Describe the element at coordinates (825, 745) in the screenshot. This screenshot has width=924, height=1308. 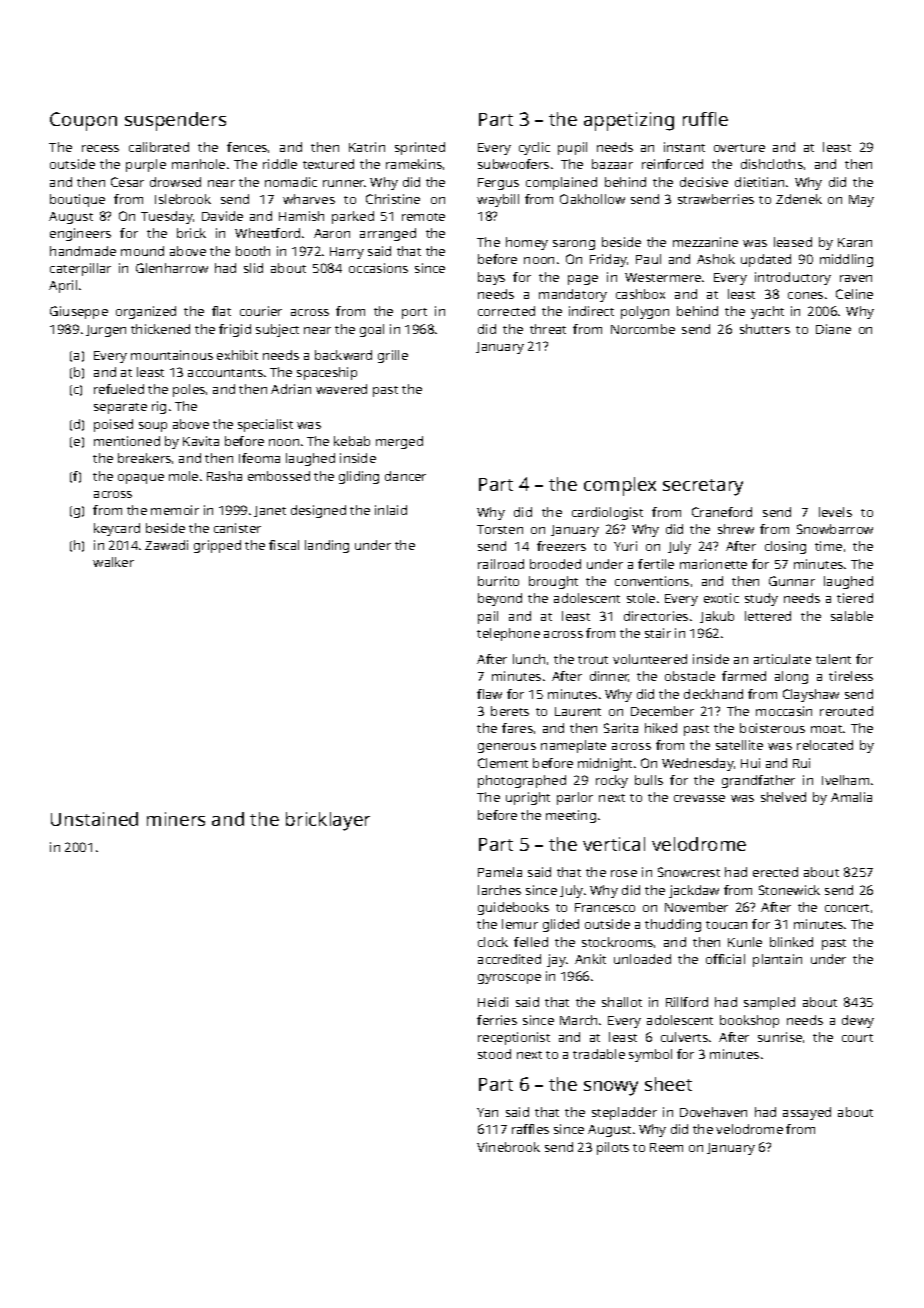
I see `relocated` at that location.
